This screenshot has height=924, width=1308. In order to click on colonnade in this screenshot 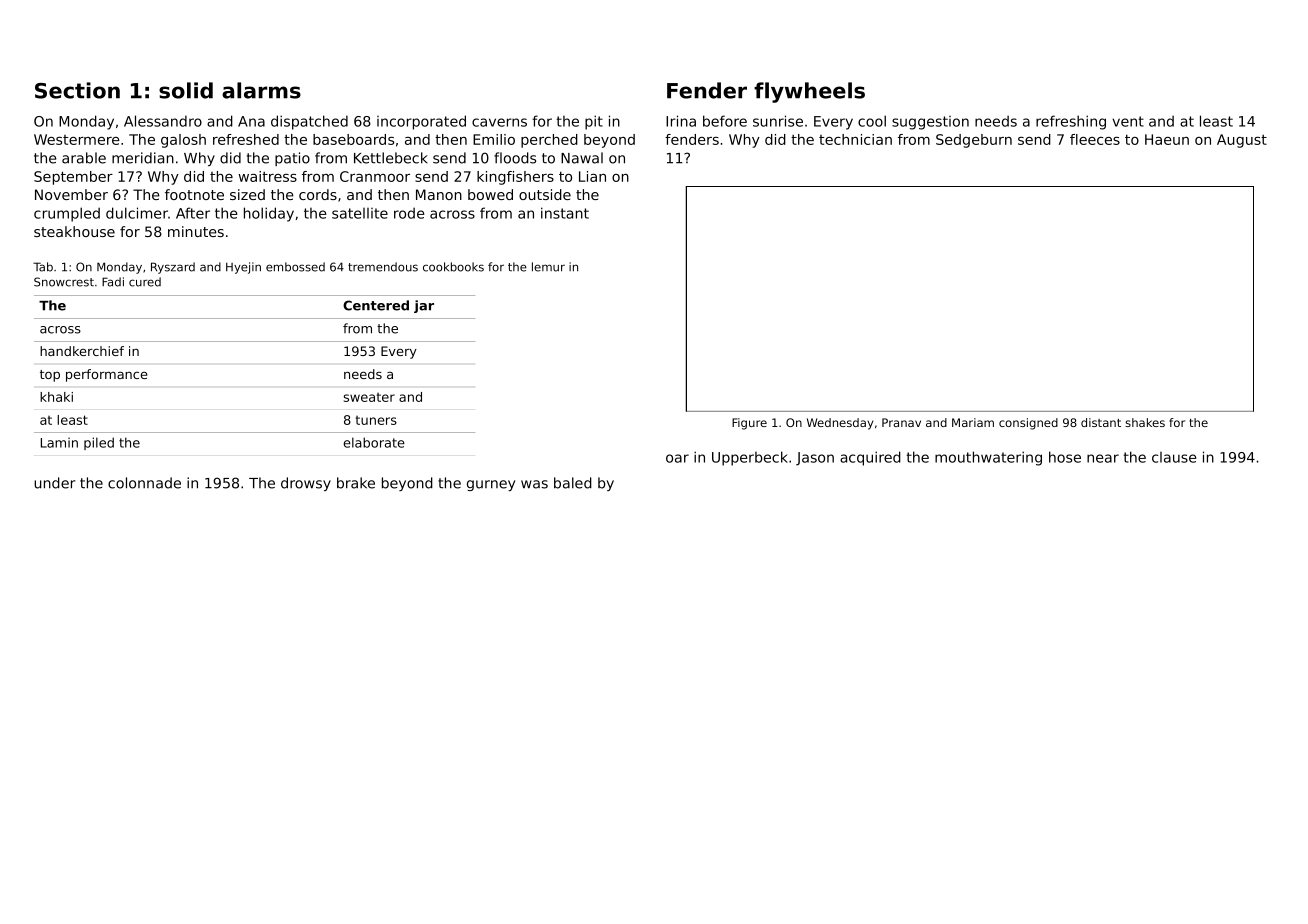, I will do `click(144, 483)`.
